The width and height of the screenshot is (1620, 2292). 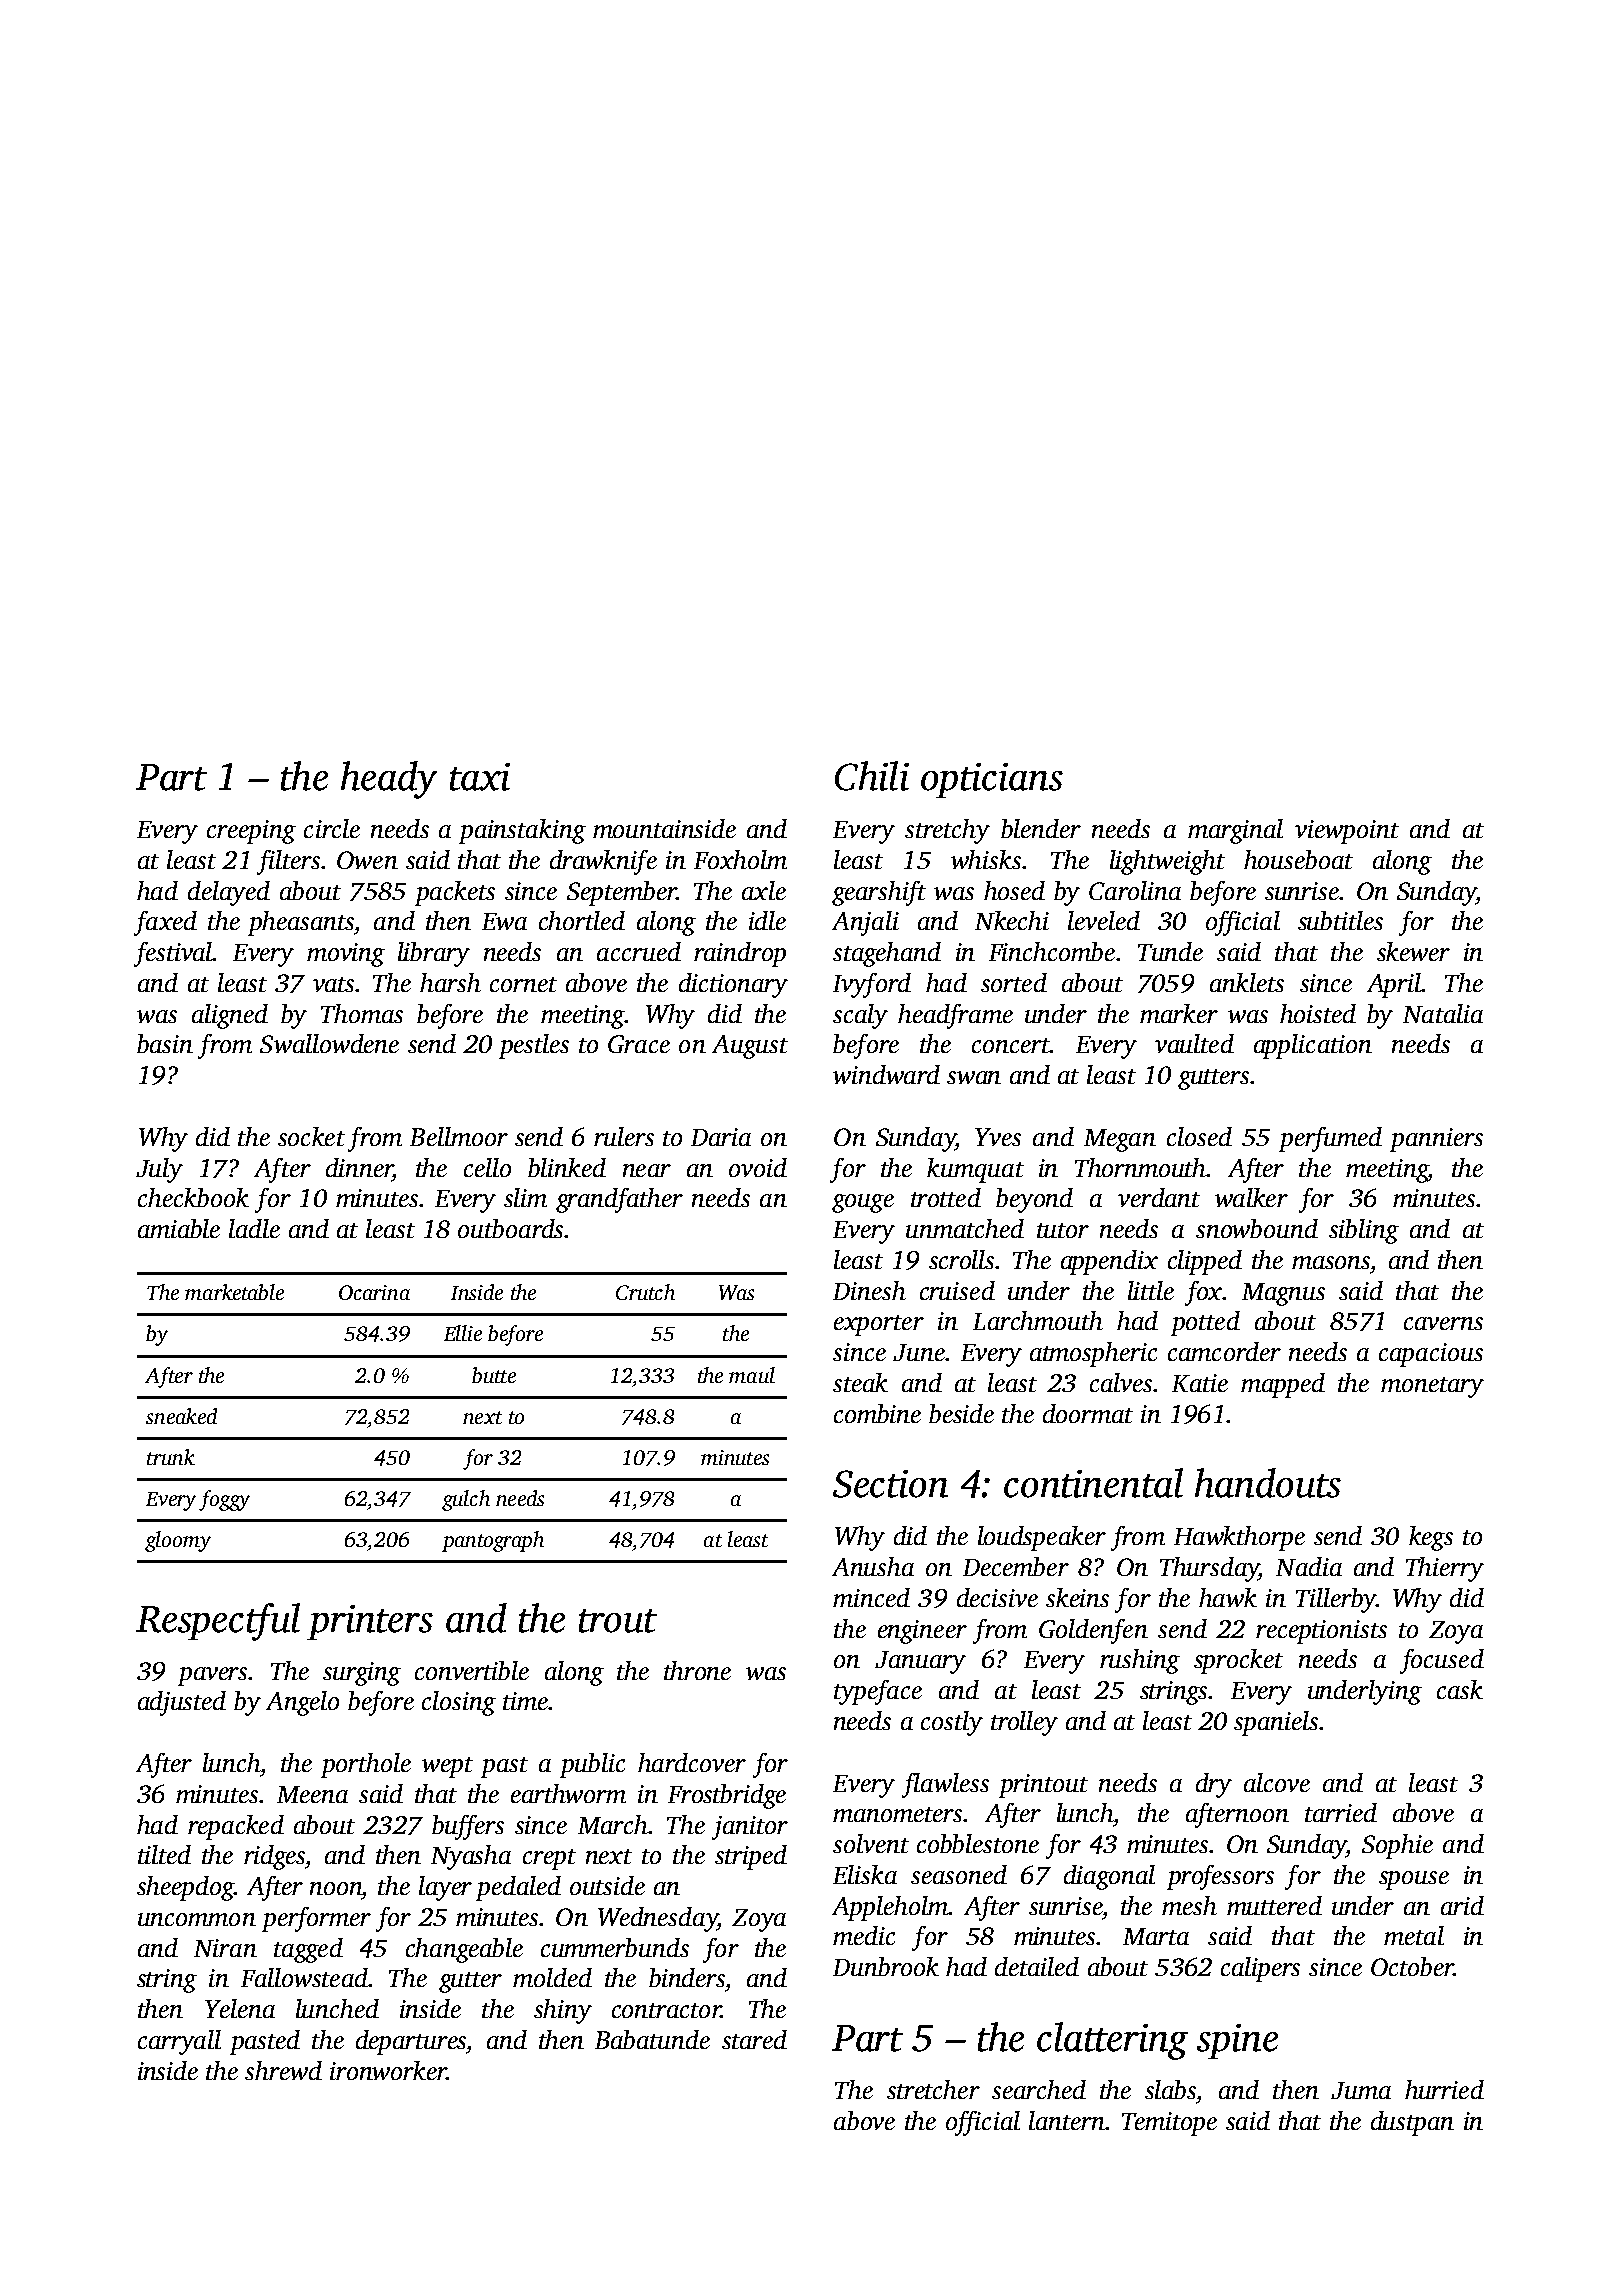 I want to click on porthole, so click(x=366, y=1765).
